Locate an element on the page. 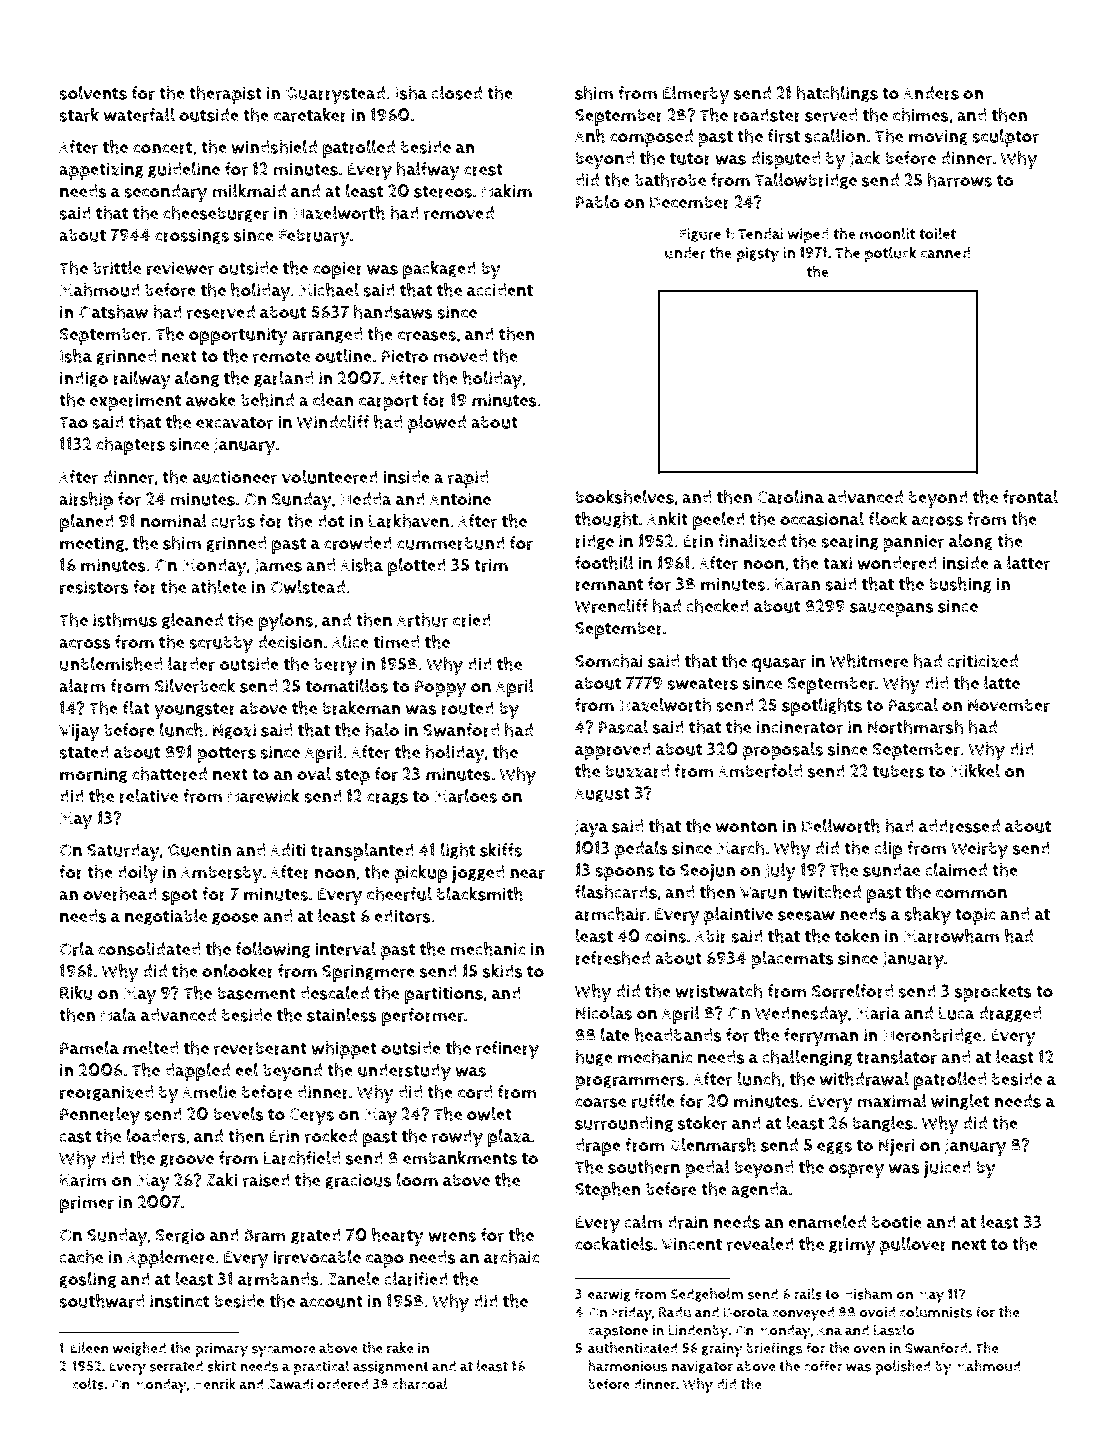 This document has width=1120, height=1450. polished is located at coordinates (903, 1367).
